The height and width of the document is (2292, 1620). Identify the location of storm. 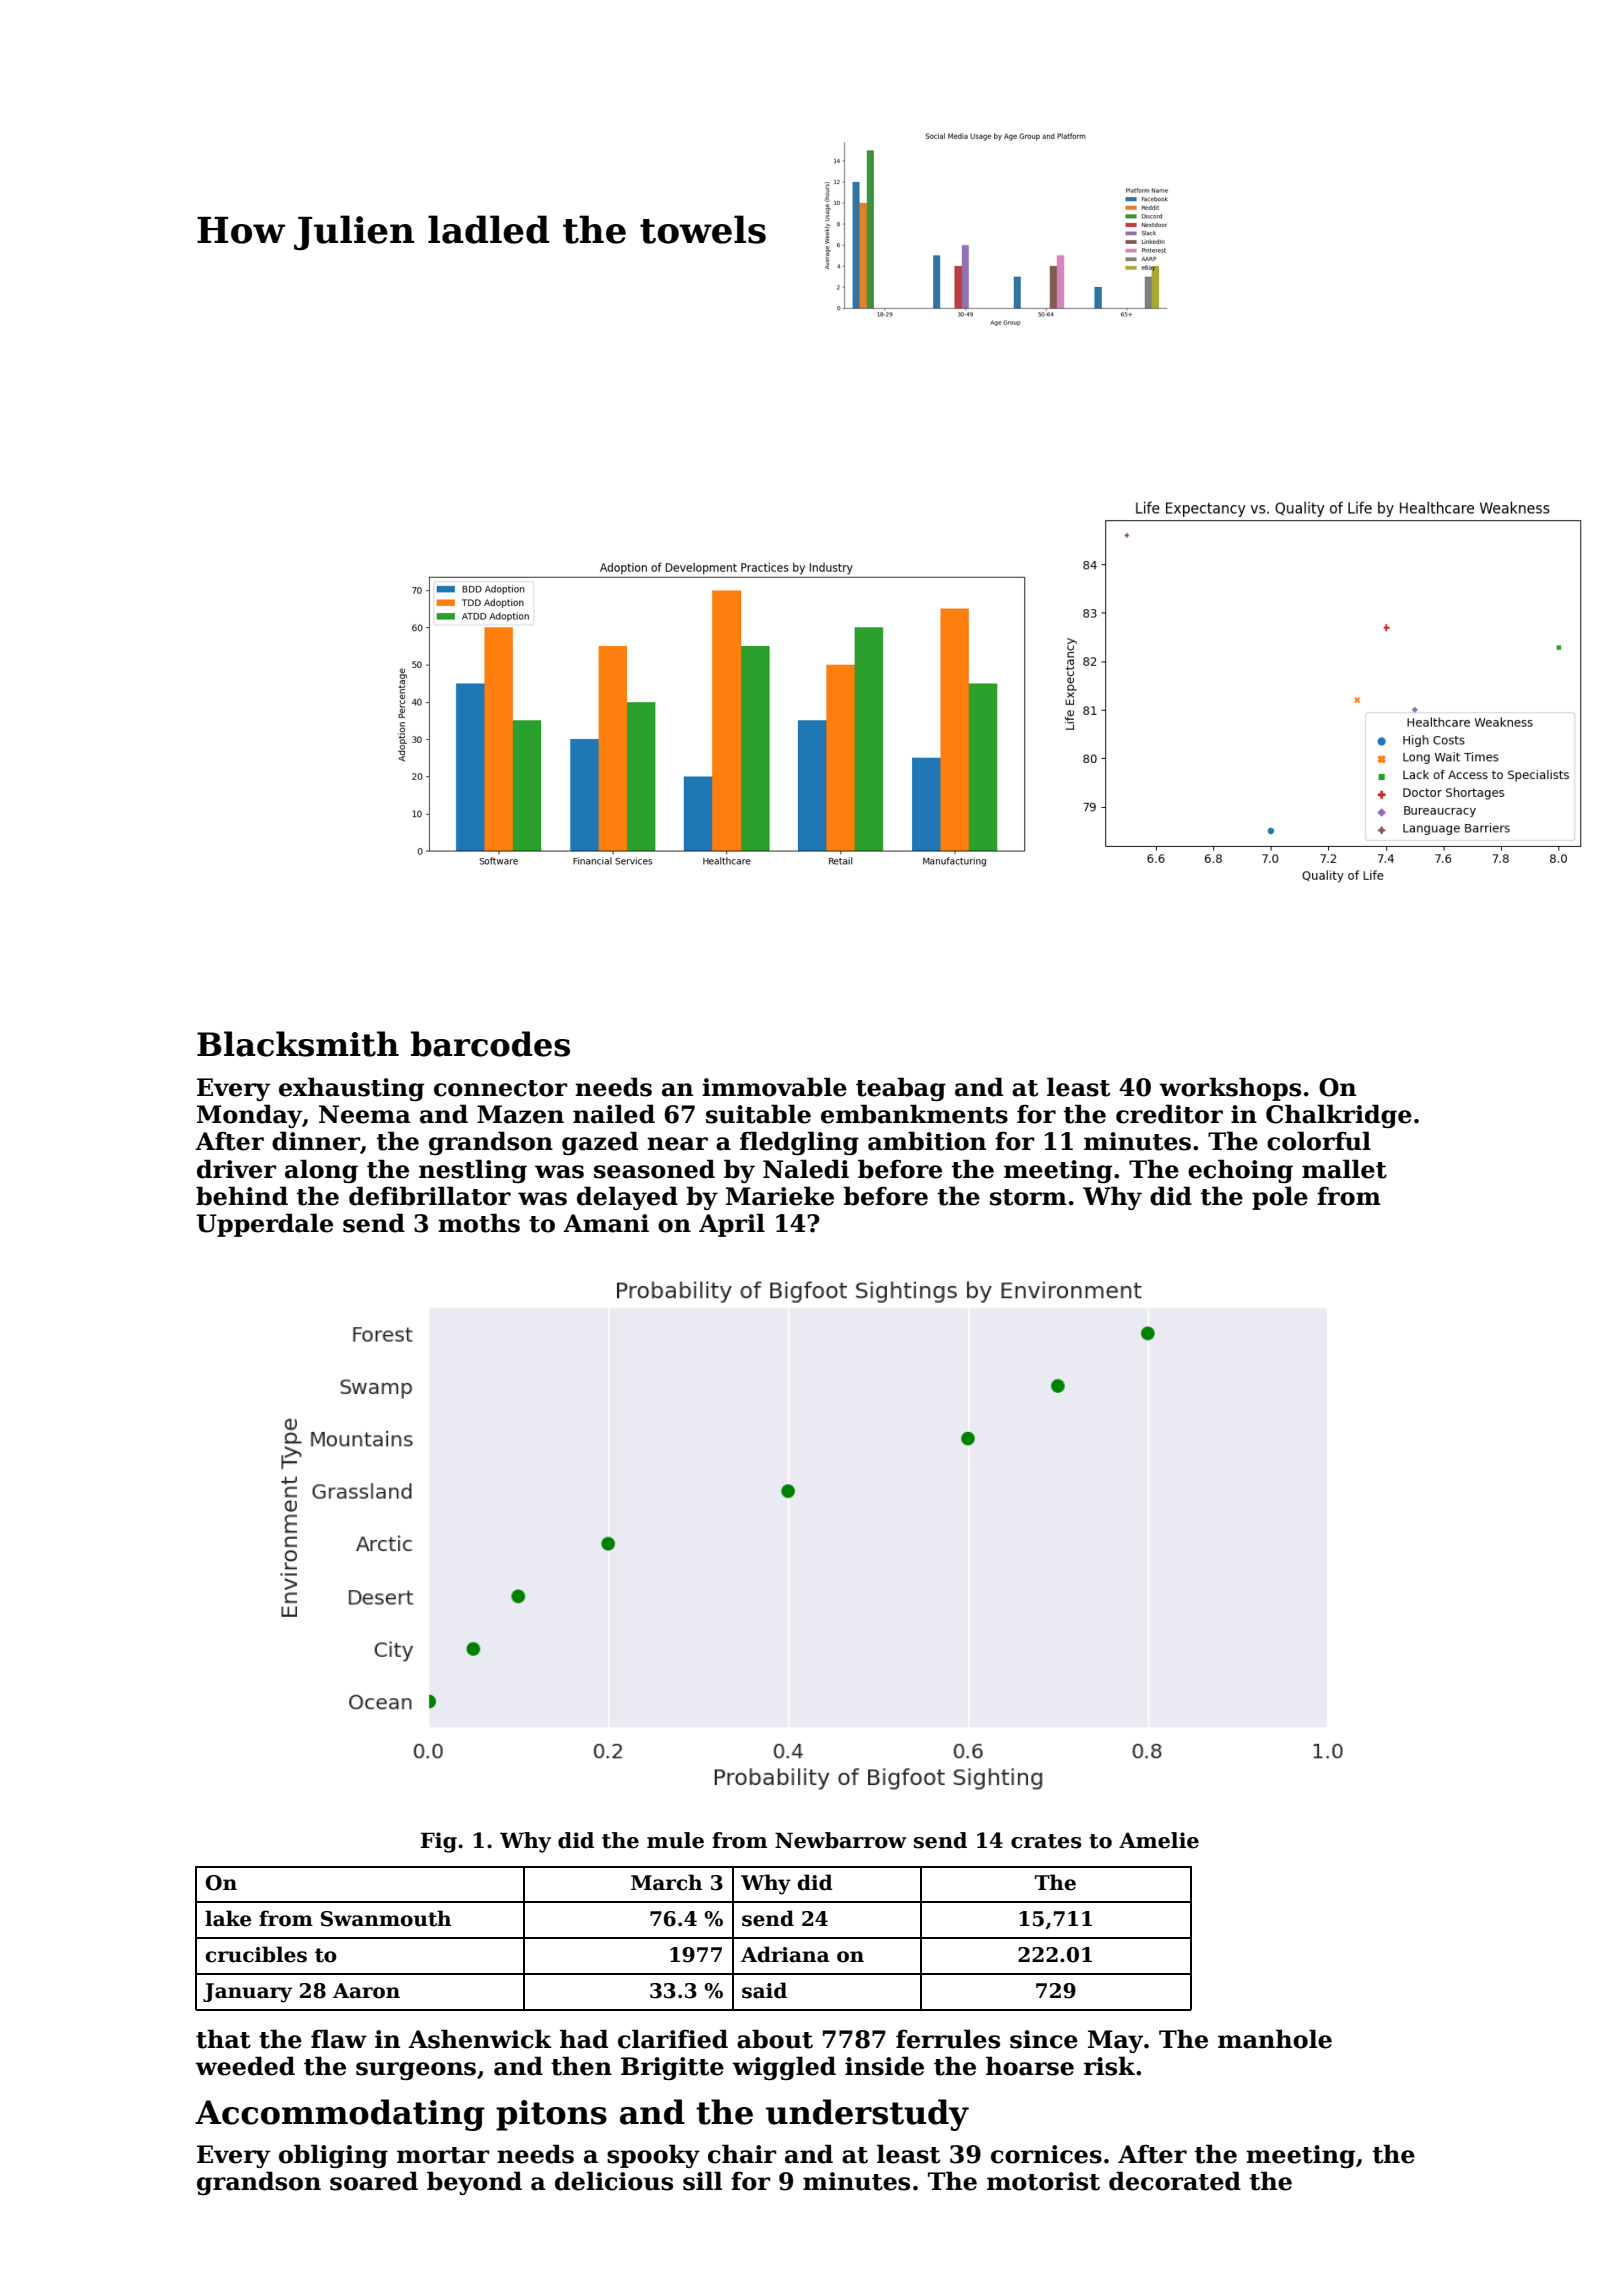
(1028, 1197).
